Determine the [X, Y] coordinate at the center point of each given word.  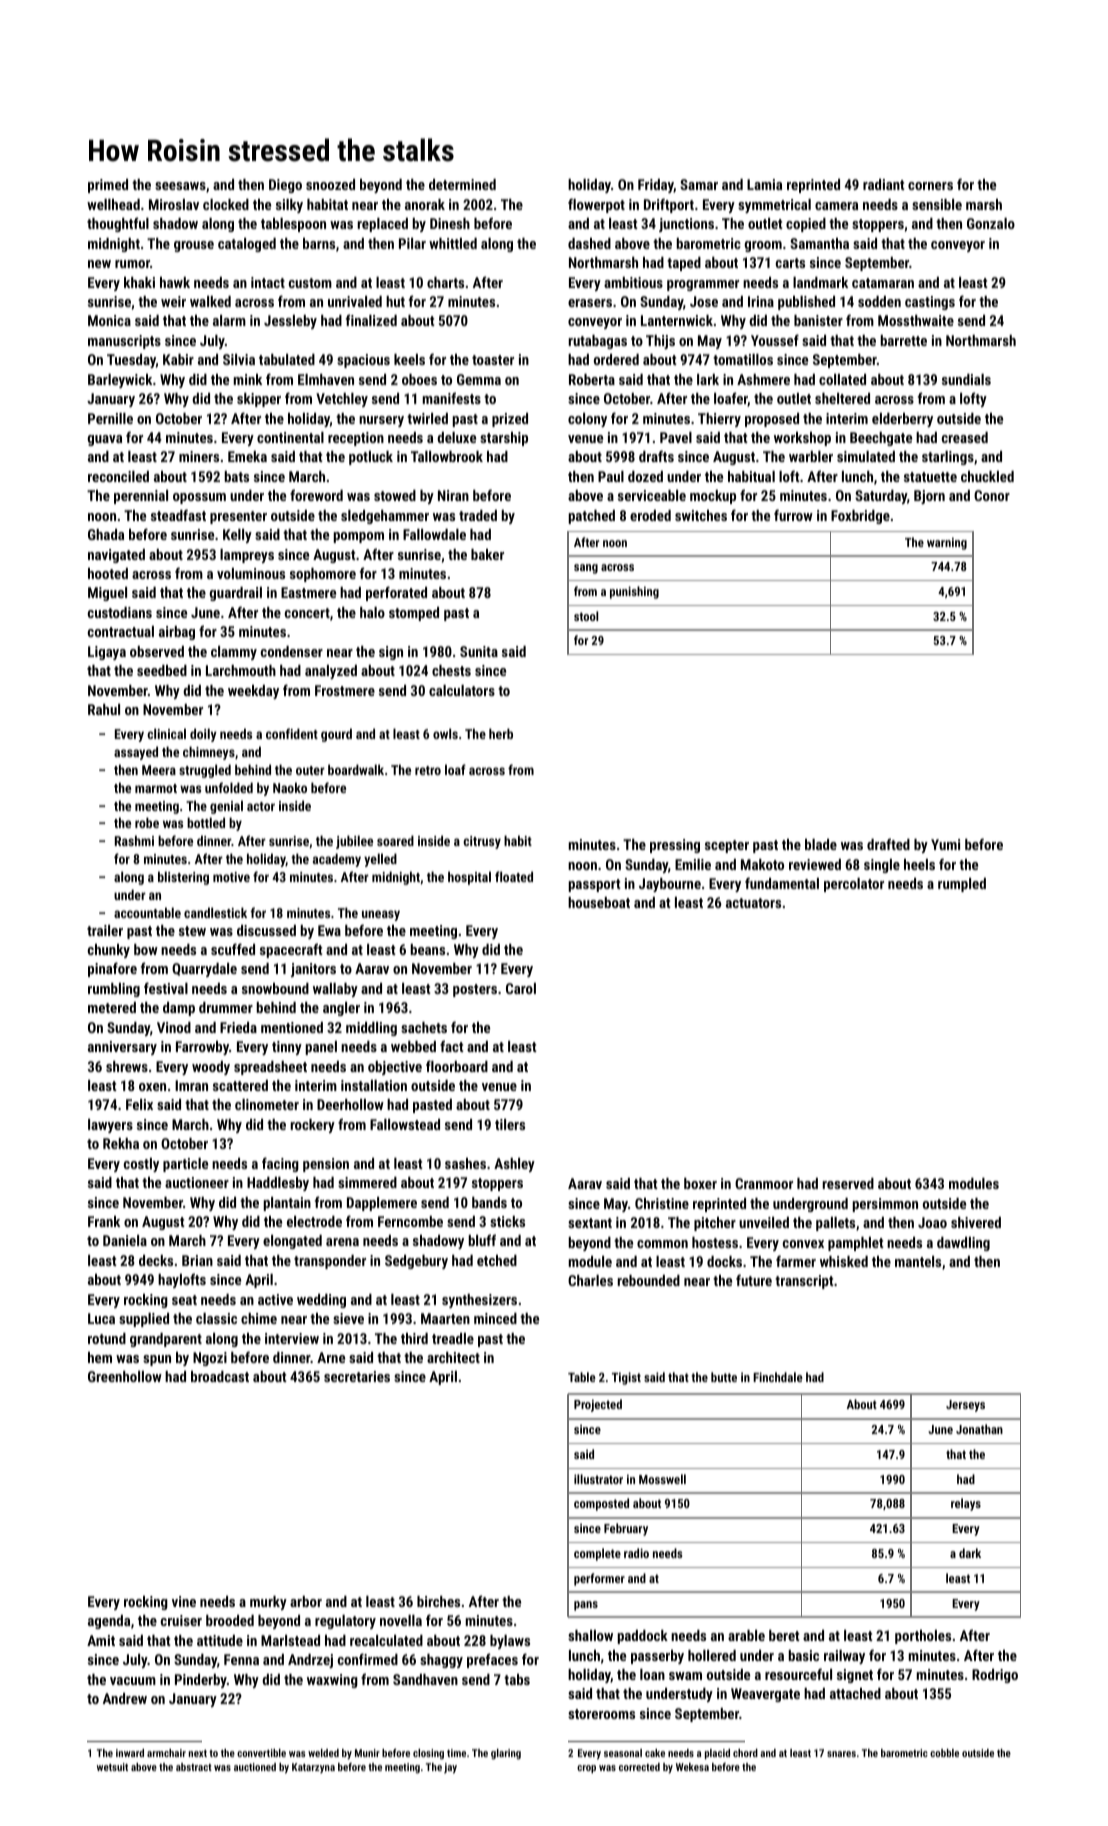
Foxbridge [860, 517]
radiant [883, 184]
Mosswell [662, 1479]
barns [319, 243]
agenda [109, 1622]
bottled [206, 822]
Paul [611, 476]
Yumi [945, 844]
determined [462, 184]
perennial [141, 497]
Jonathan [979, 1429]
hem [100, 1357]
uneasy [381, 915]
